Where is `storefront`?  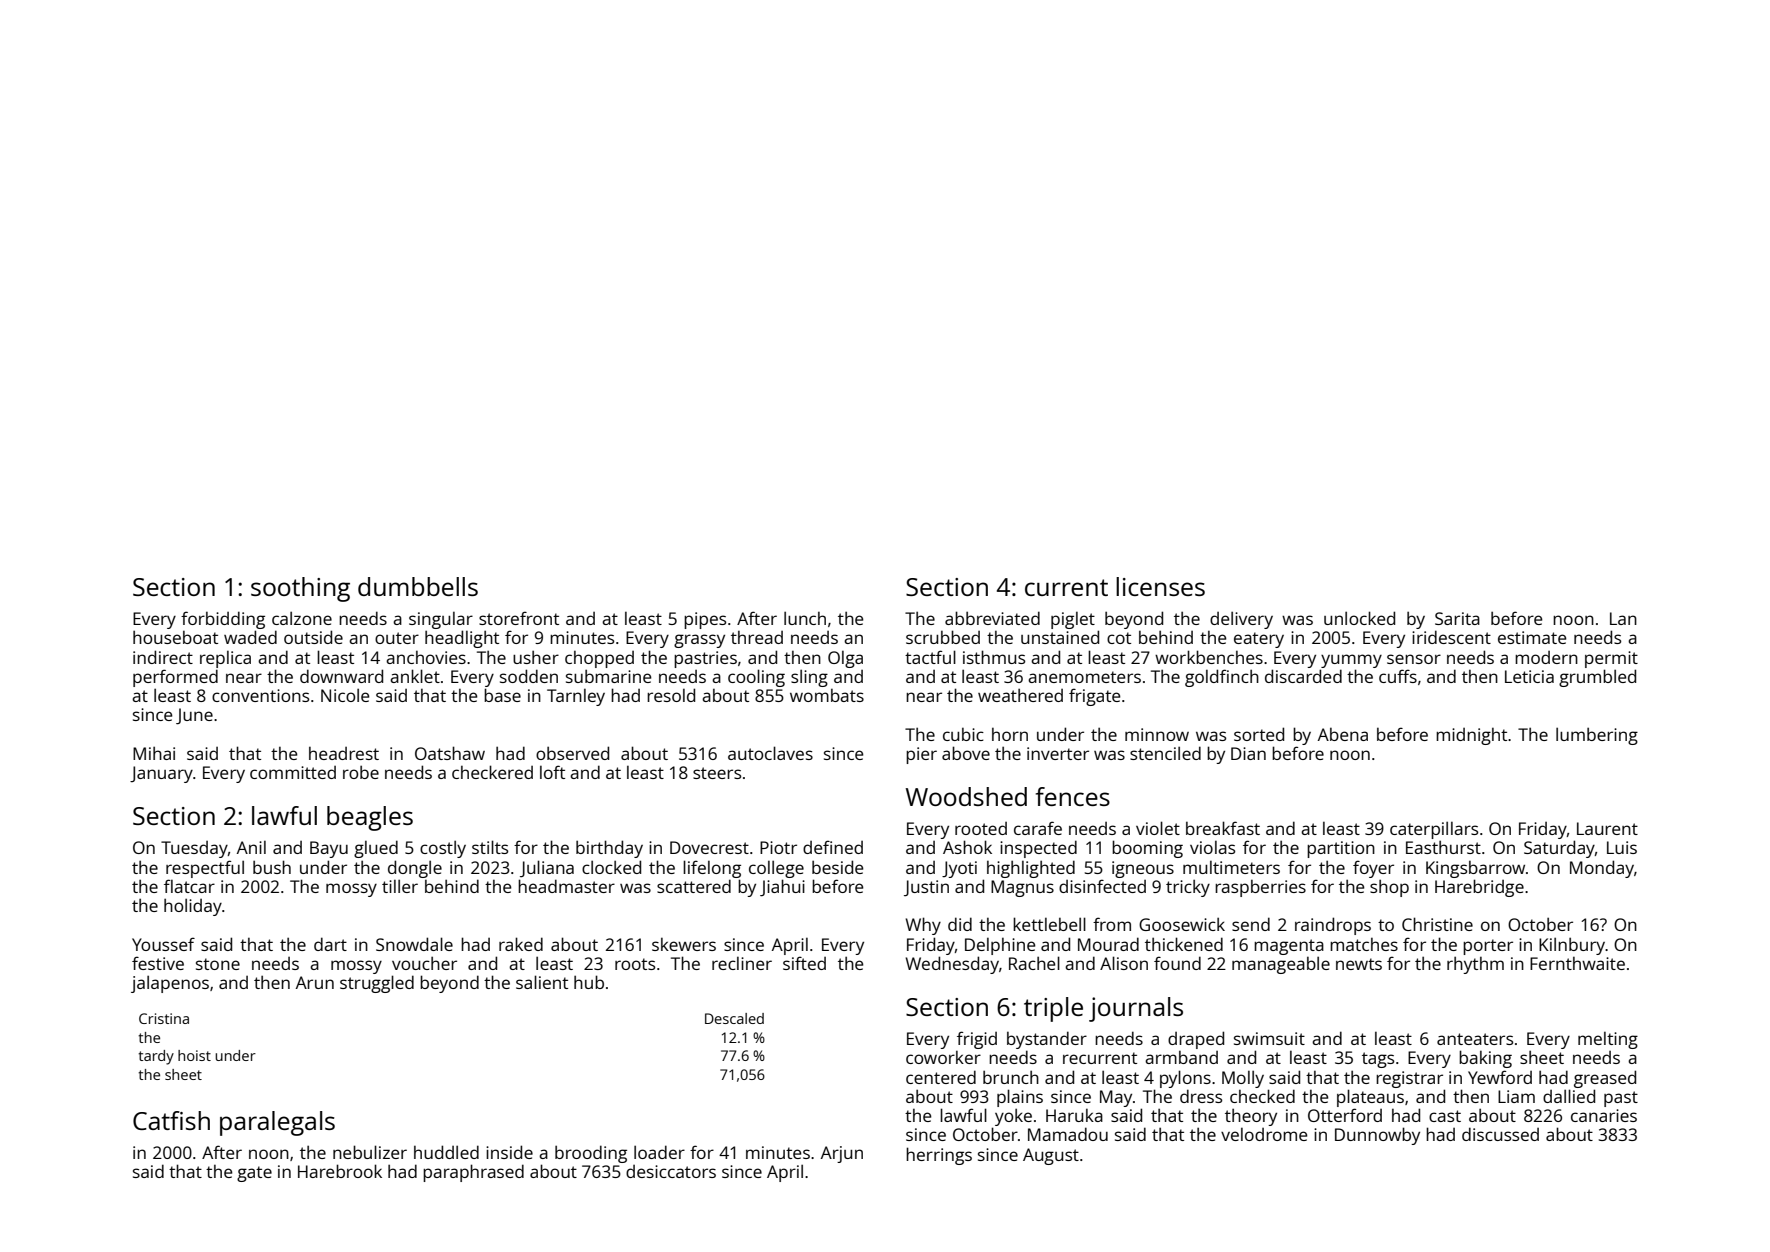 storefront is located at coordinates (519, 618).
